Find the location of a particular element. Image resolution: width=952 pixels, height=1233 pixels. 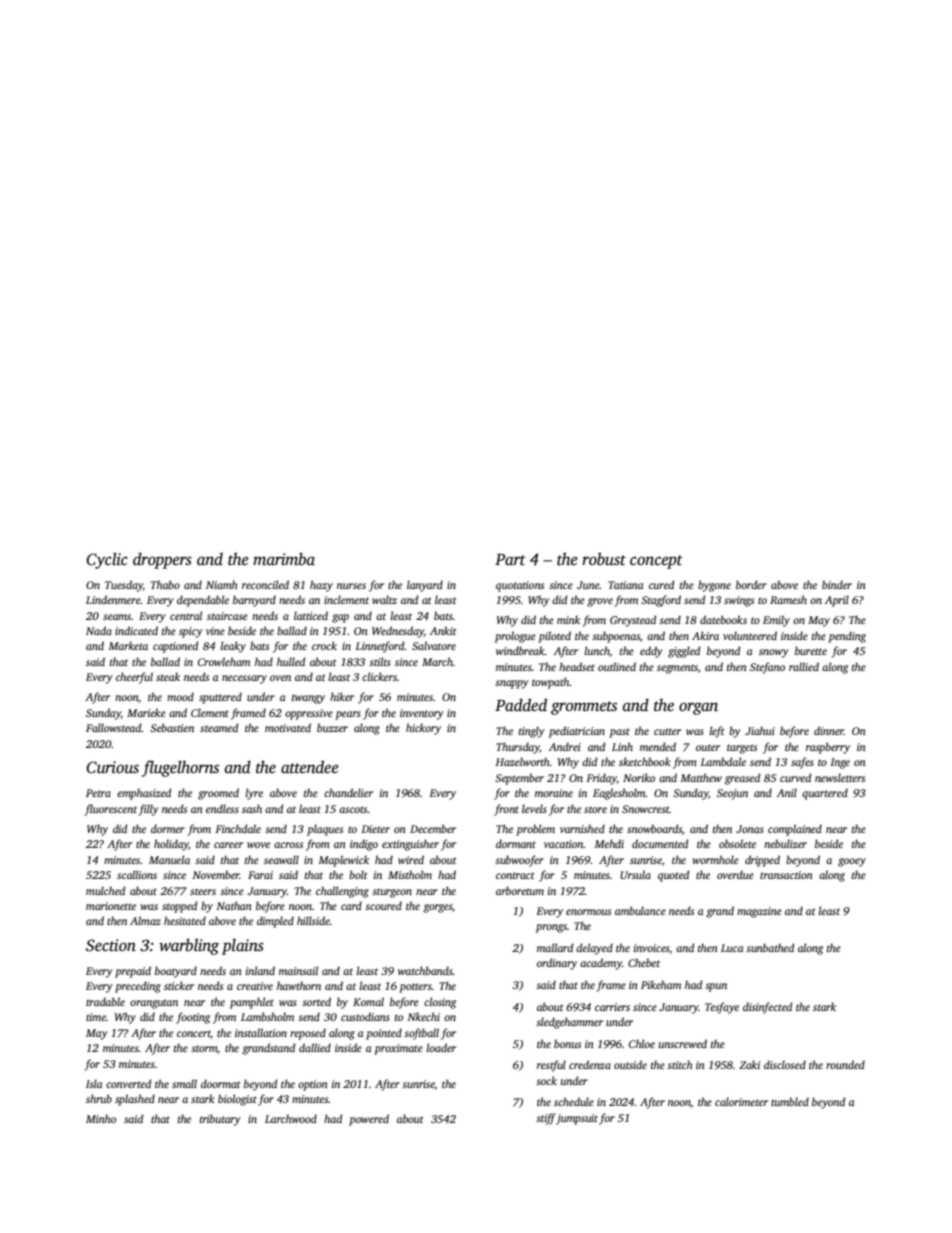

dormer is located at coordinates (168, 828).
